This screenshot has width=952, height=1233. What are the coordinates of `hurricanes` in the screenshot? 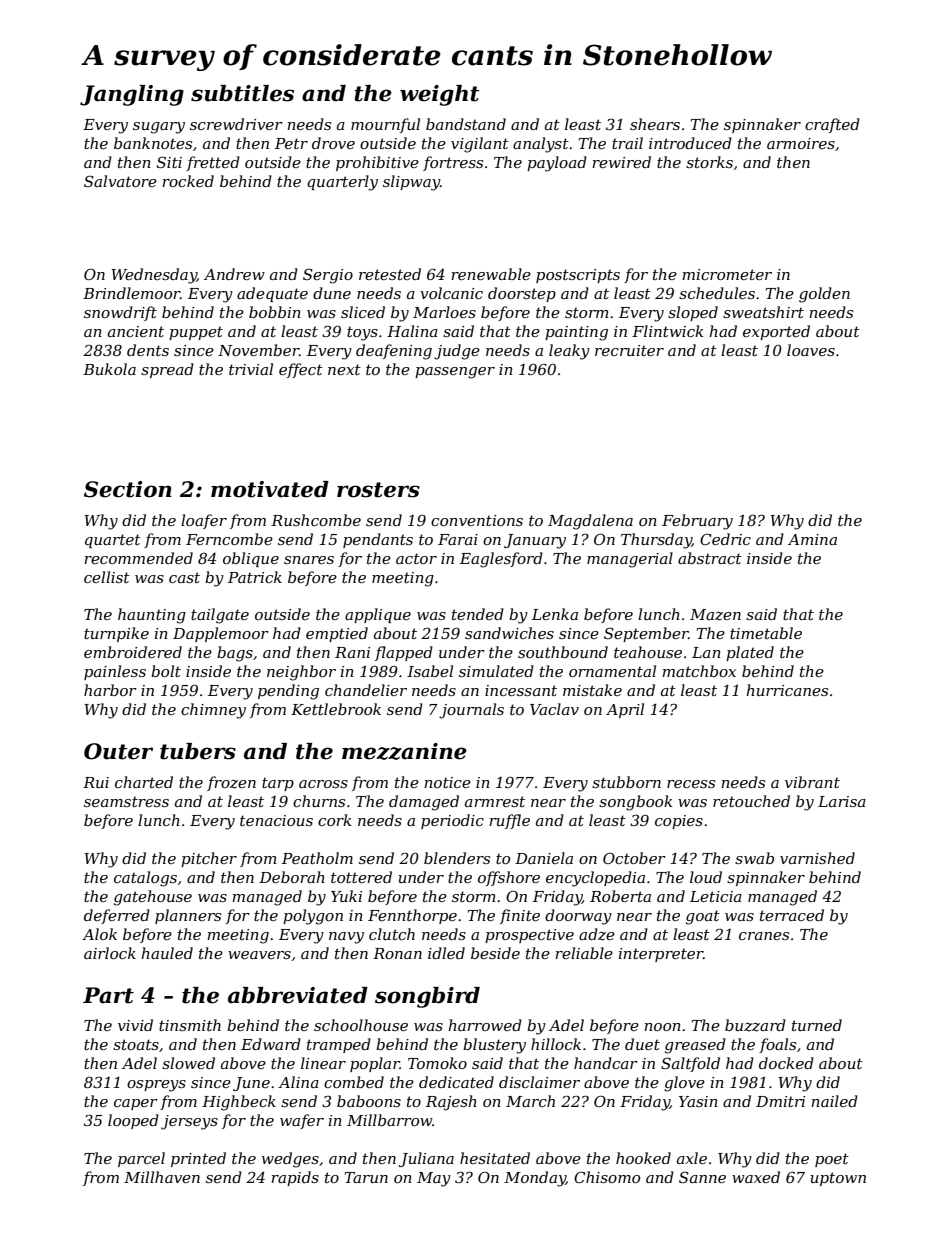 It's located at (787, 690).
